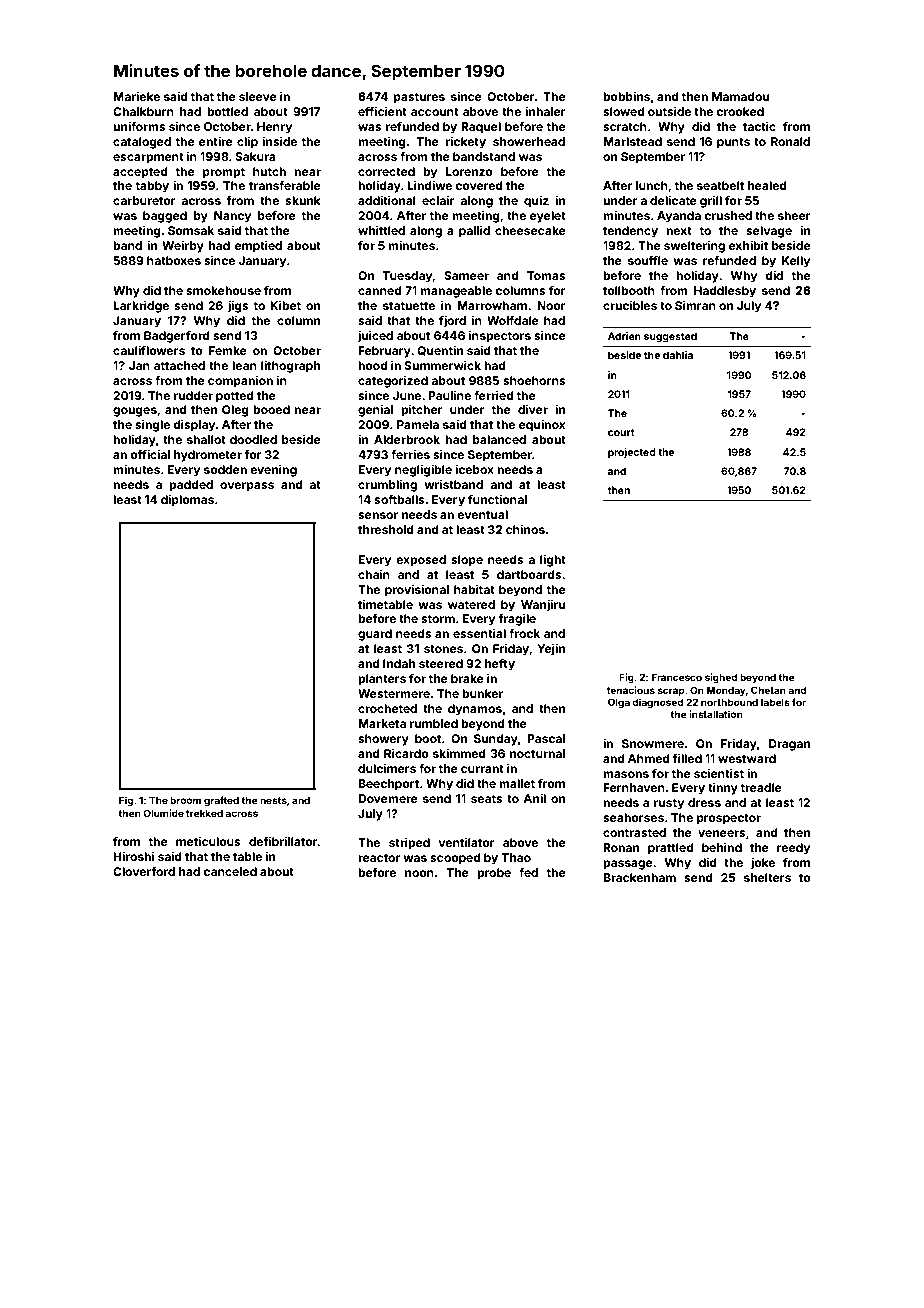 The width and height of the document is (924, 1308). Describe the element at coordinates (230, 871) in the document. I see `canceled` at that location.
